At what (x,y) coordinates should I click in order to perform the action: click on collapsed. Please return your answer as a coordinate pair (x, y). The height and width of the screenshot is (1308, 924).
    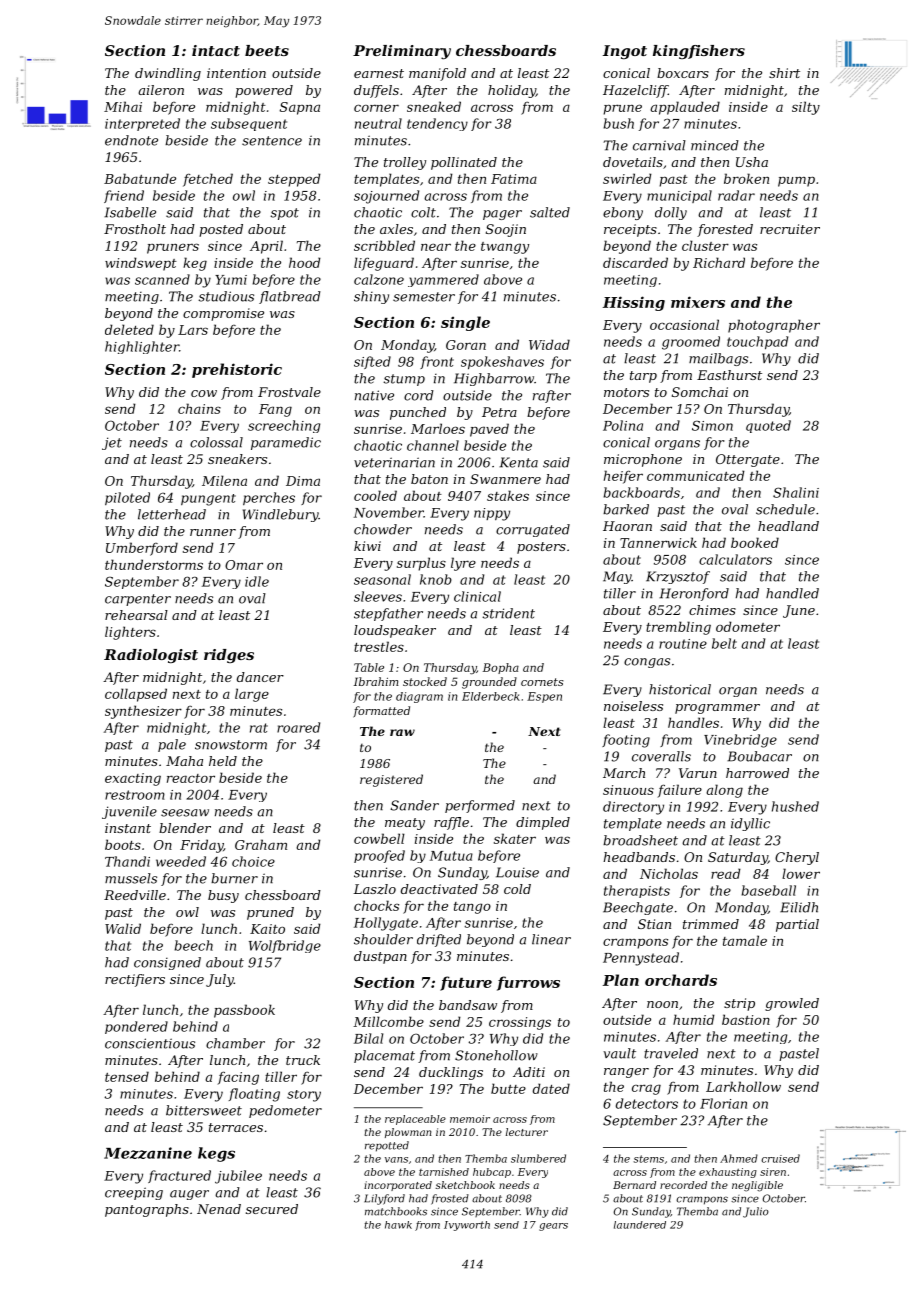
    Looking at the image, I should click on (136, 695).
